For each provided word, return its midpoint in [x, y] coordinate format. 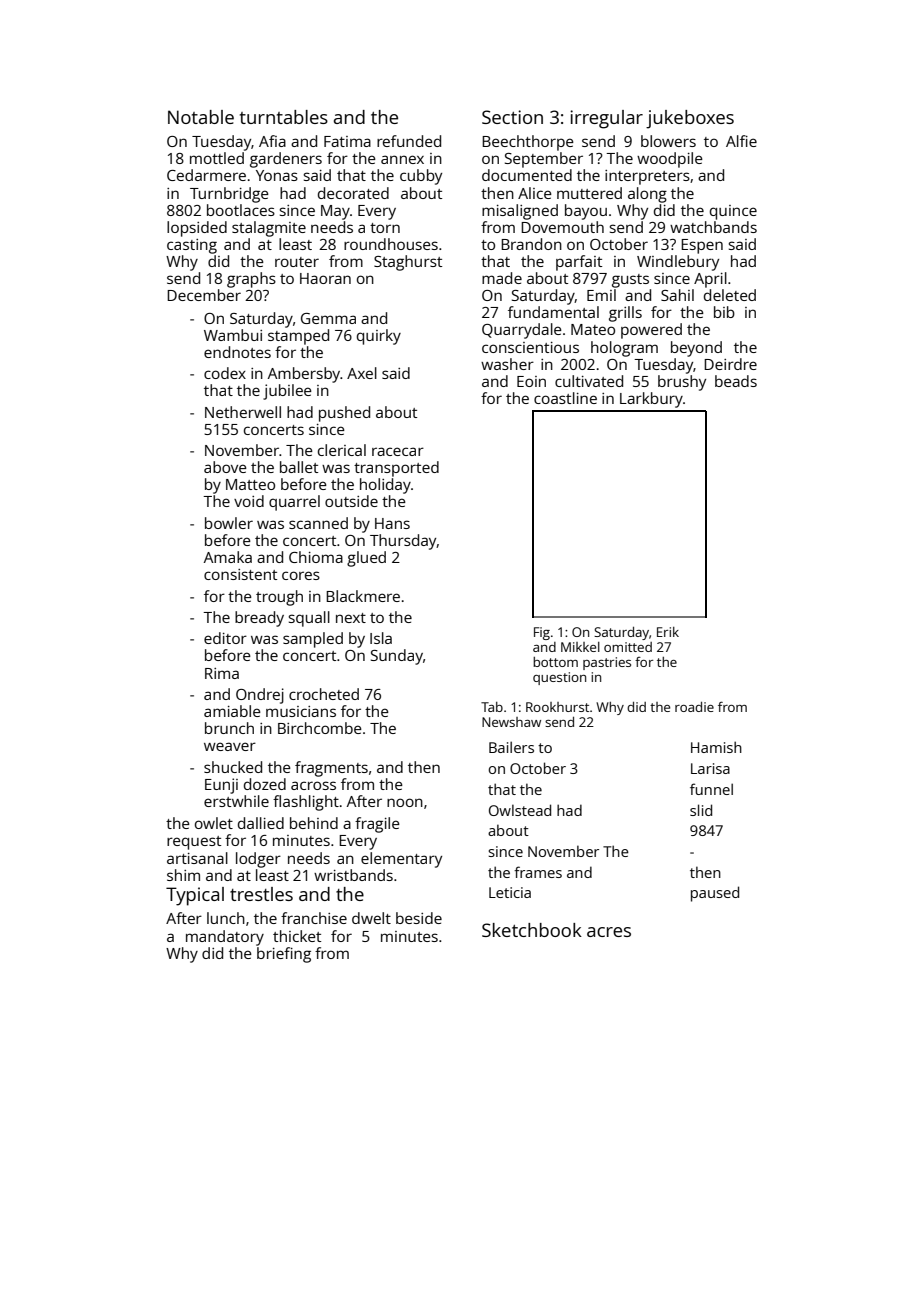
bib [724, 312]
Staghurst [408, 263]
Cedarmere [206, 175]
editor [225, 638]
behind [314, 823]
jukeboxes [690, 119]
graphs [251, 280]
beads [736, 381]
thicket [297, 936]
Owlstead [520, 810]
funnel [711, 789]
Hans [392, 523]
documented [527, 175]
